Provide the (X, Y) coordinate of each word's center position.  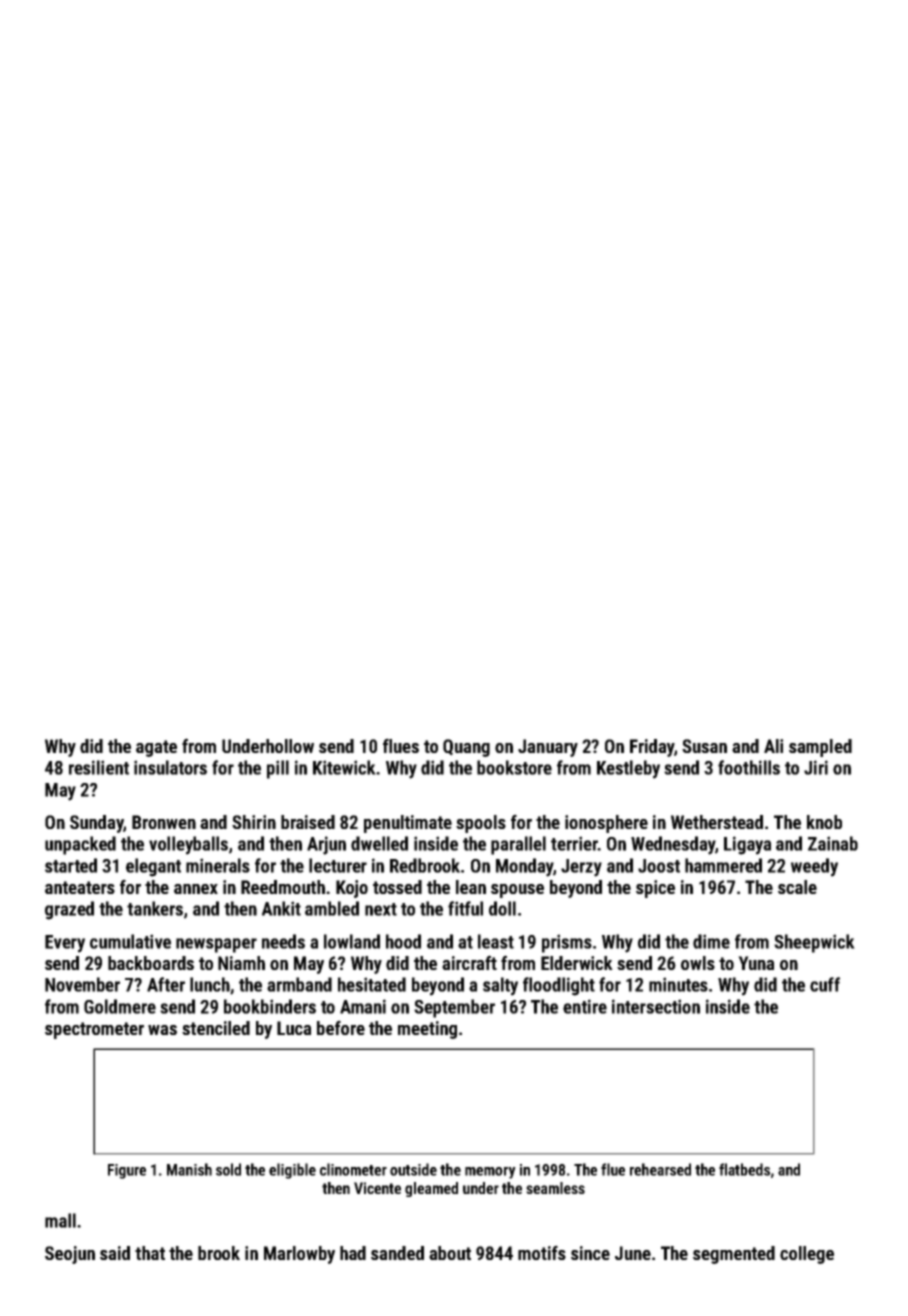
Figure (127, 1171)
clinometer (353, 1169)
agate (156, 748)
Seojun (70, 1255)
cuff (825, 984)
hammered (723, 865)
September (454, 1008)
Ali (773, 746)
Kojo (352, 889)
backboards (151, 963)
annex (196, 889)
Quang (466, 748)
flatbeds (744, 1169)
